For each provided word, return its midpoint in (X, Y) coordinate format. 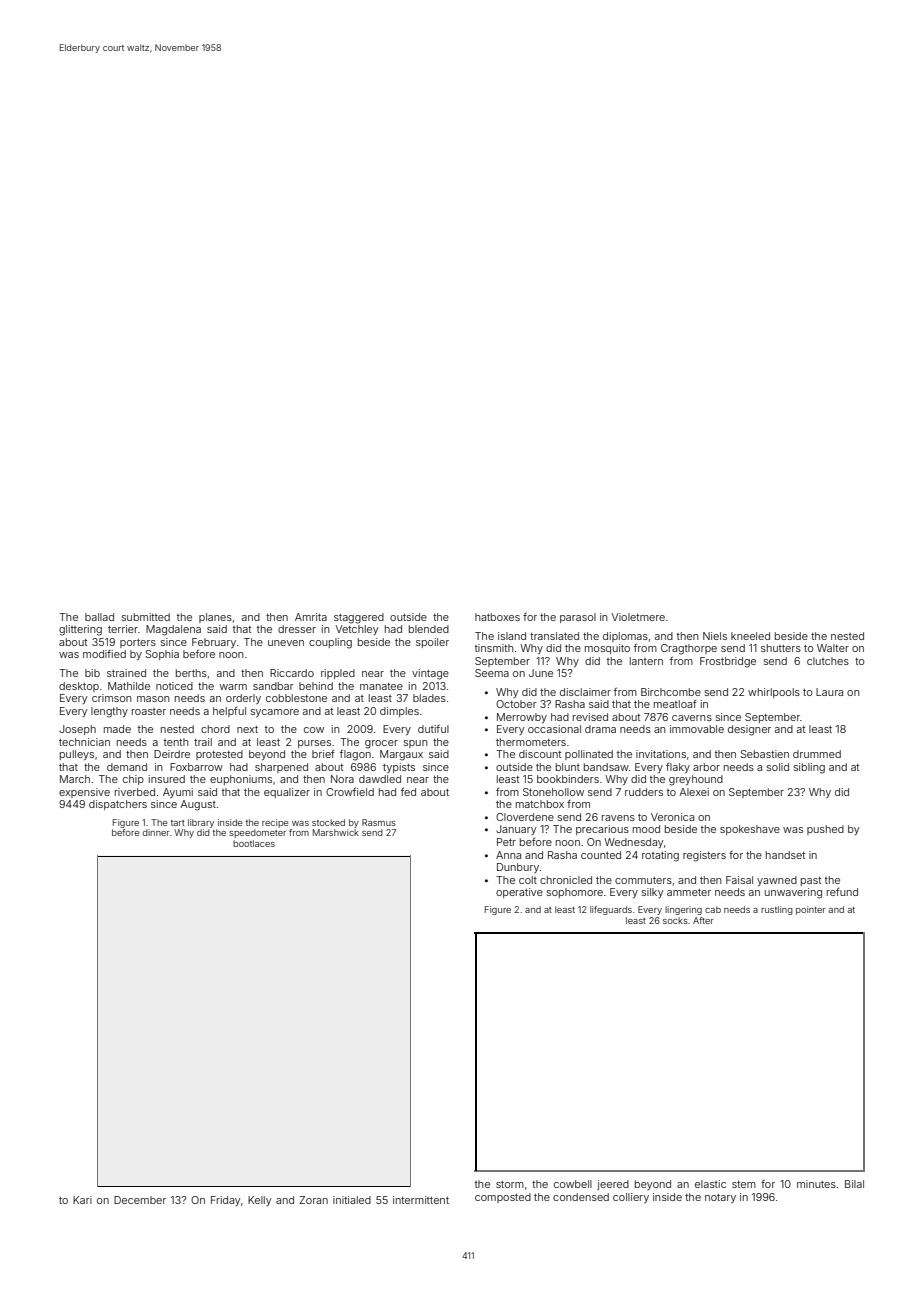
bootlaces (254, 843)
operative (519, 893)
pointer (810, 910)
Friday (225, 1201)
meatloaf (675, 704)
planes (215, 618)
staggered (359, 618)
